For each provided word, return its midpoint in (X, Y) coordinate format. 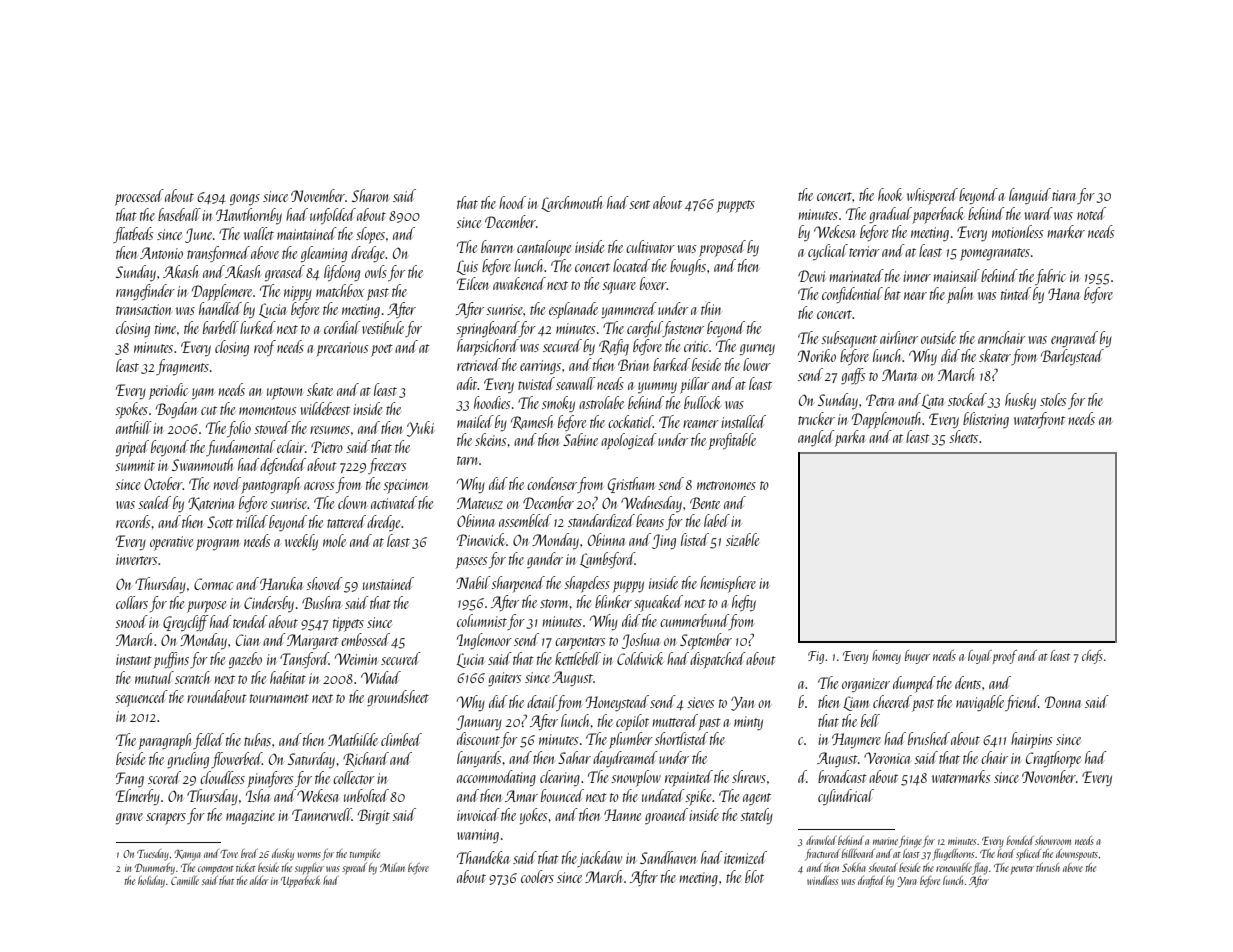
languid (1030, 196)
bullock (702, 402)
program (218, 545)
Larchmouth (571, 204)
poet (382, 350)
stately (756, 816)
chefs (1092, 657)
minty (748, 723)
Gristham (631, 485)
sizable (742, 539)
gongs (245, 199)
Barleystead (1072, 357)
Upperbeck (300, 882)
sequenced (141, 698)
